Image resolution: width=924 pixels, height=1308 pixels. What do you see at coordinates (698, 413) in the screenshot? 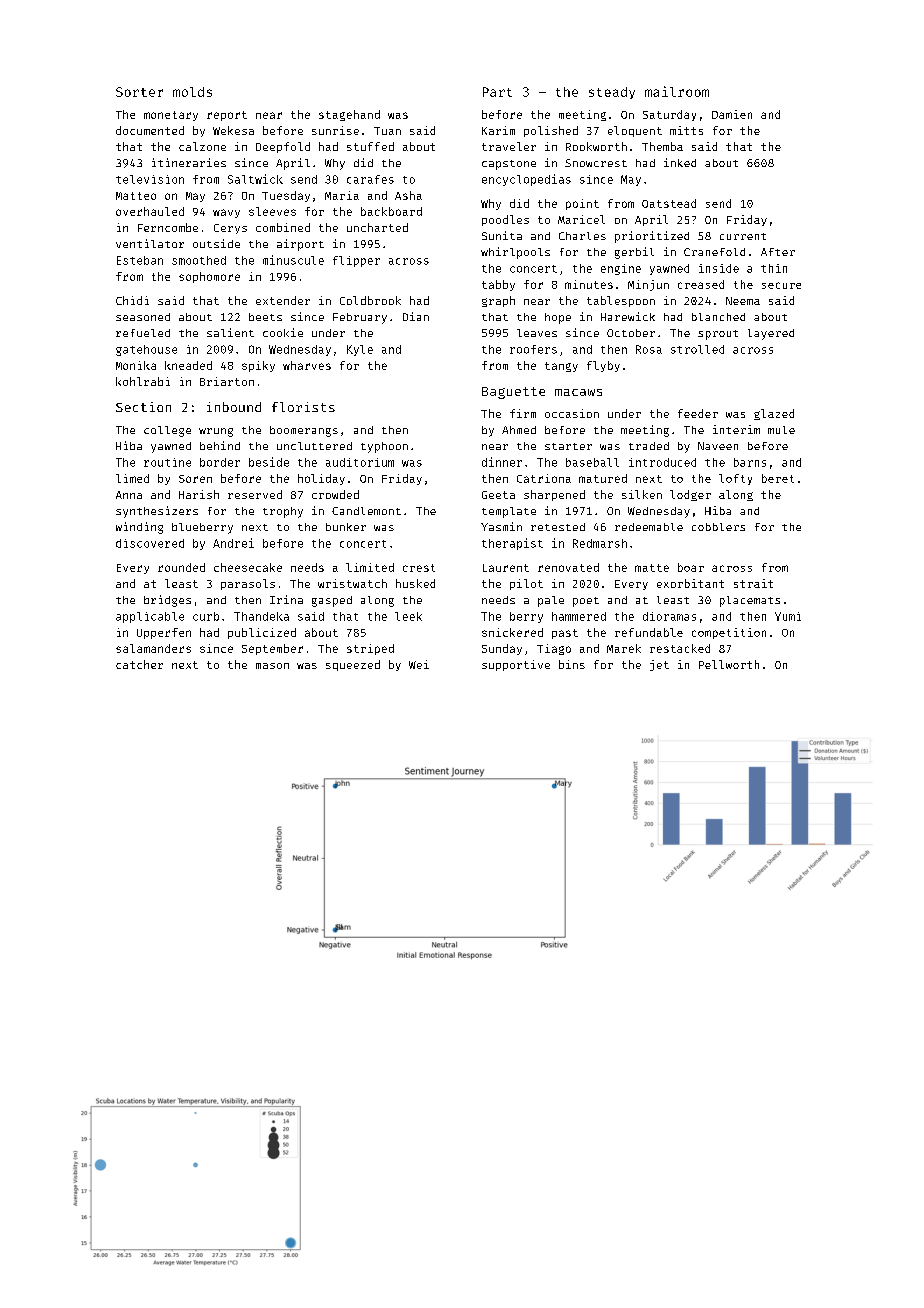
I see `feeder` at bounding box center [698, 413].
